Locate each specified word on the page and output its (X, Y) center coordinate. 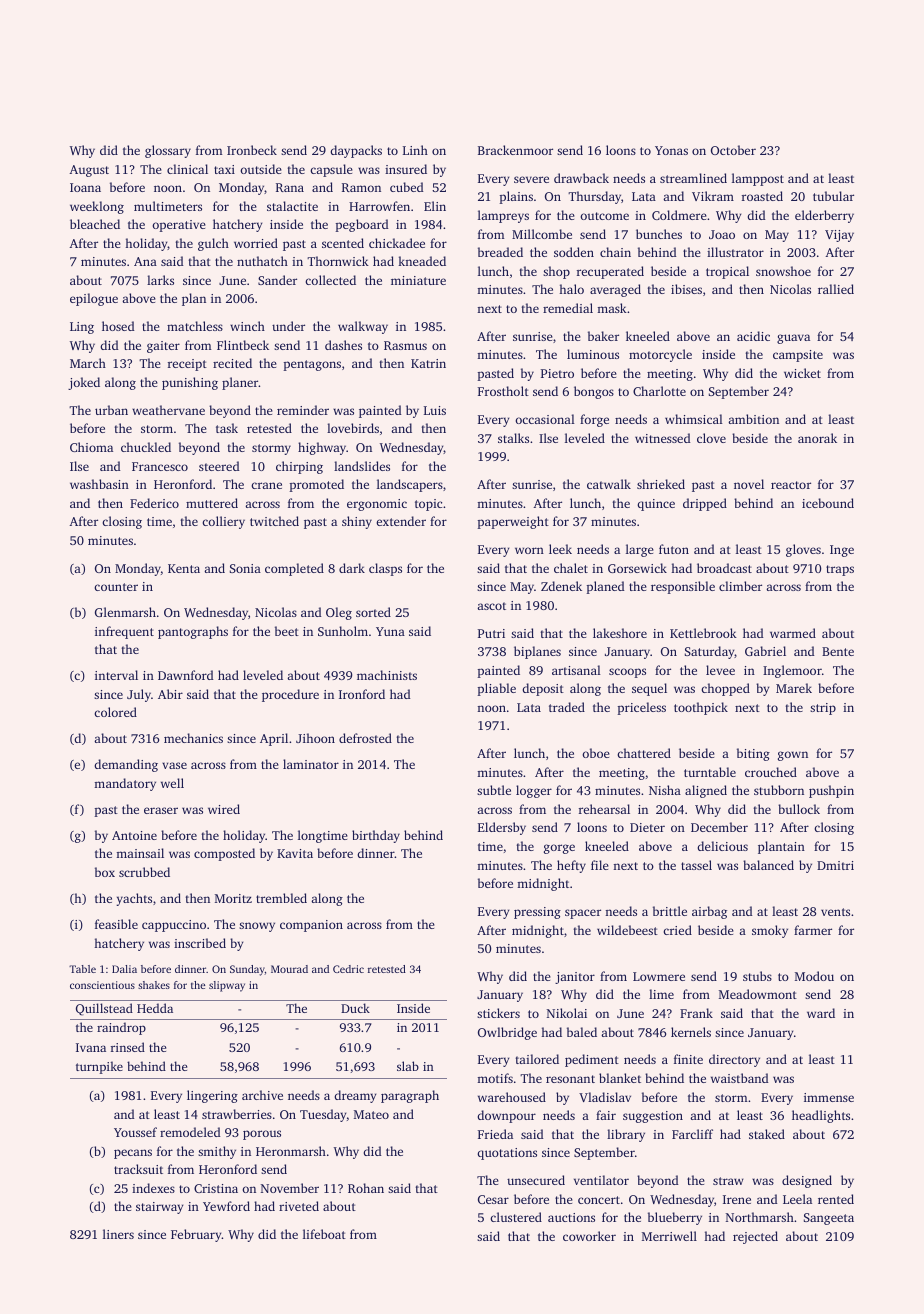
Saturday (710, 652)
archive (262, 1095)
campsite (798, 356)
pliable (496, 689)
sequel (649, 689)
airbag (709, 912)
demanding (126, 765)
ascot (491, 606)
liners (118, 1234)
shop (556, 272)
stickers (498, 1013)
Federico (154, 503)
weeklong (97, 207)
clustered (516, 1217)
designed (807, 1181)
